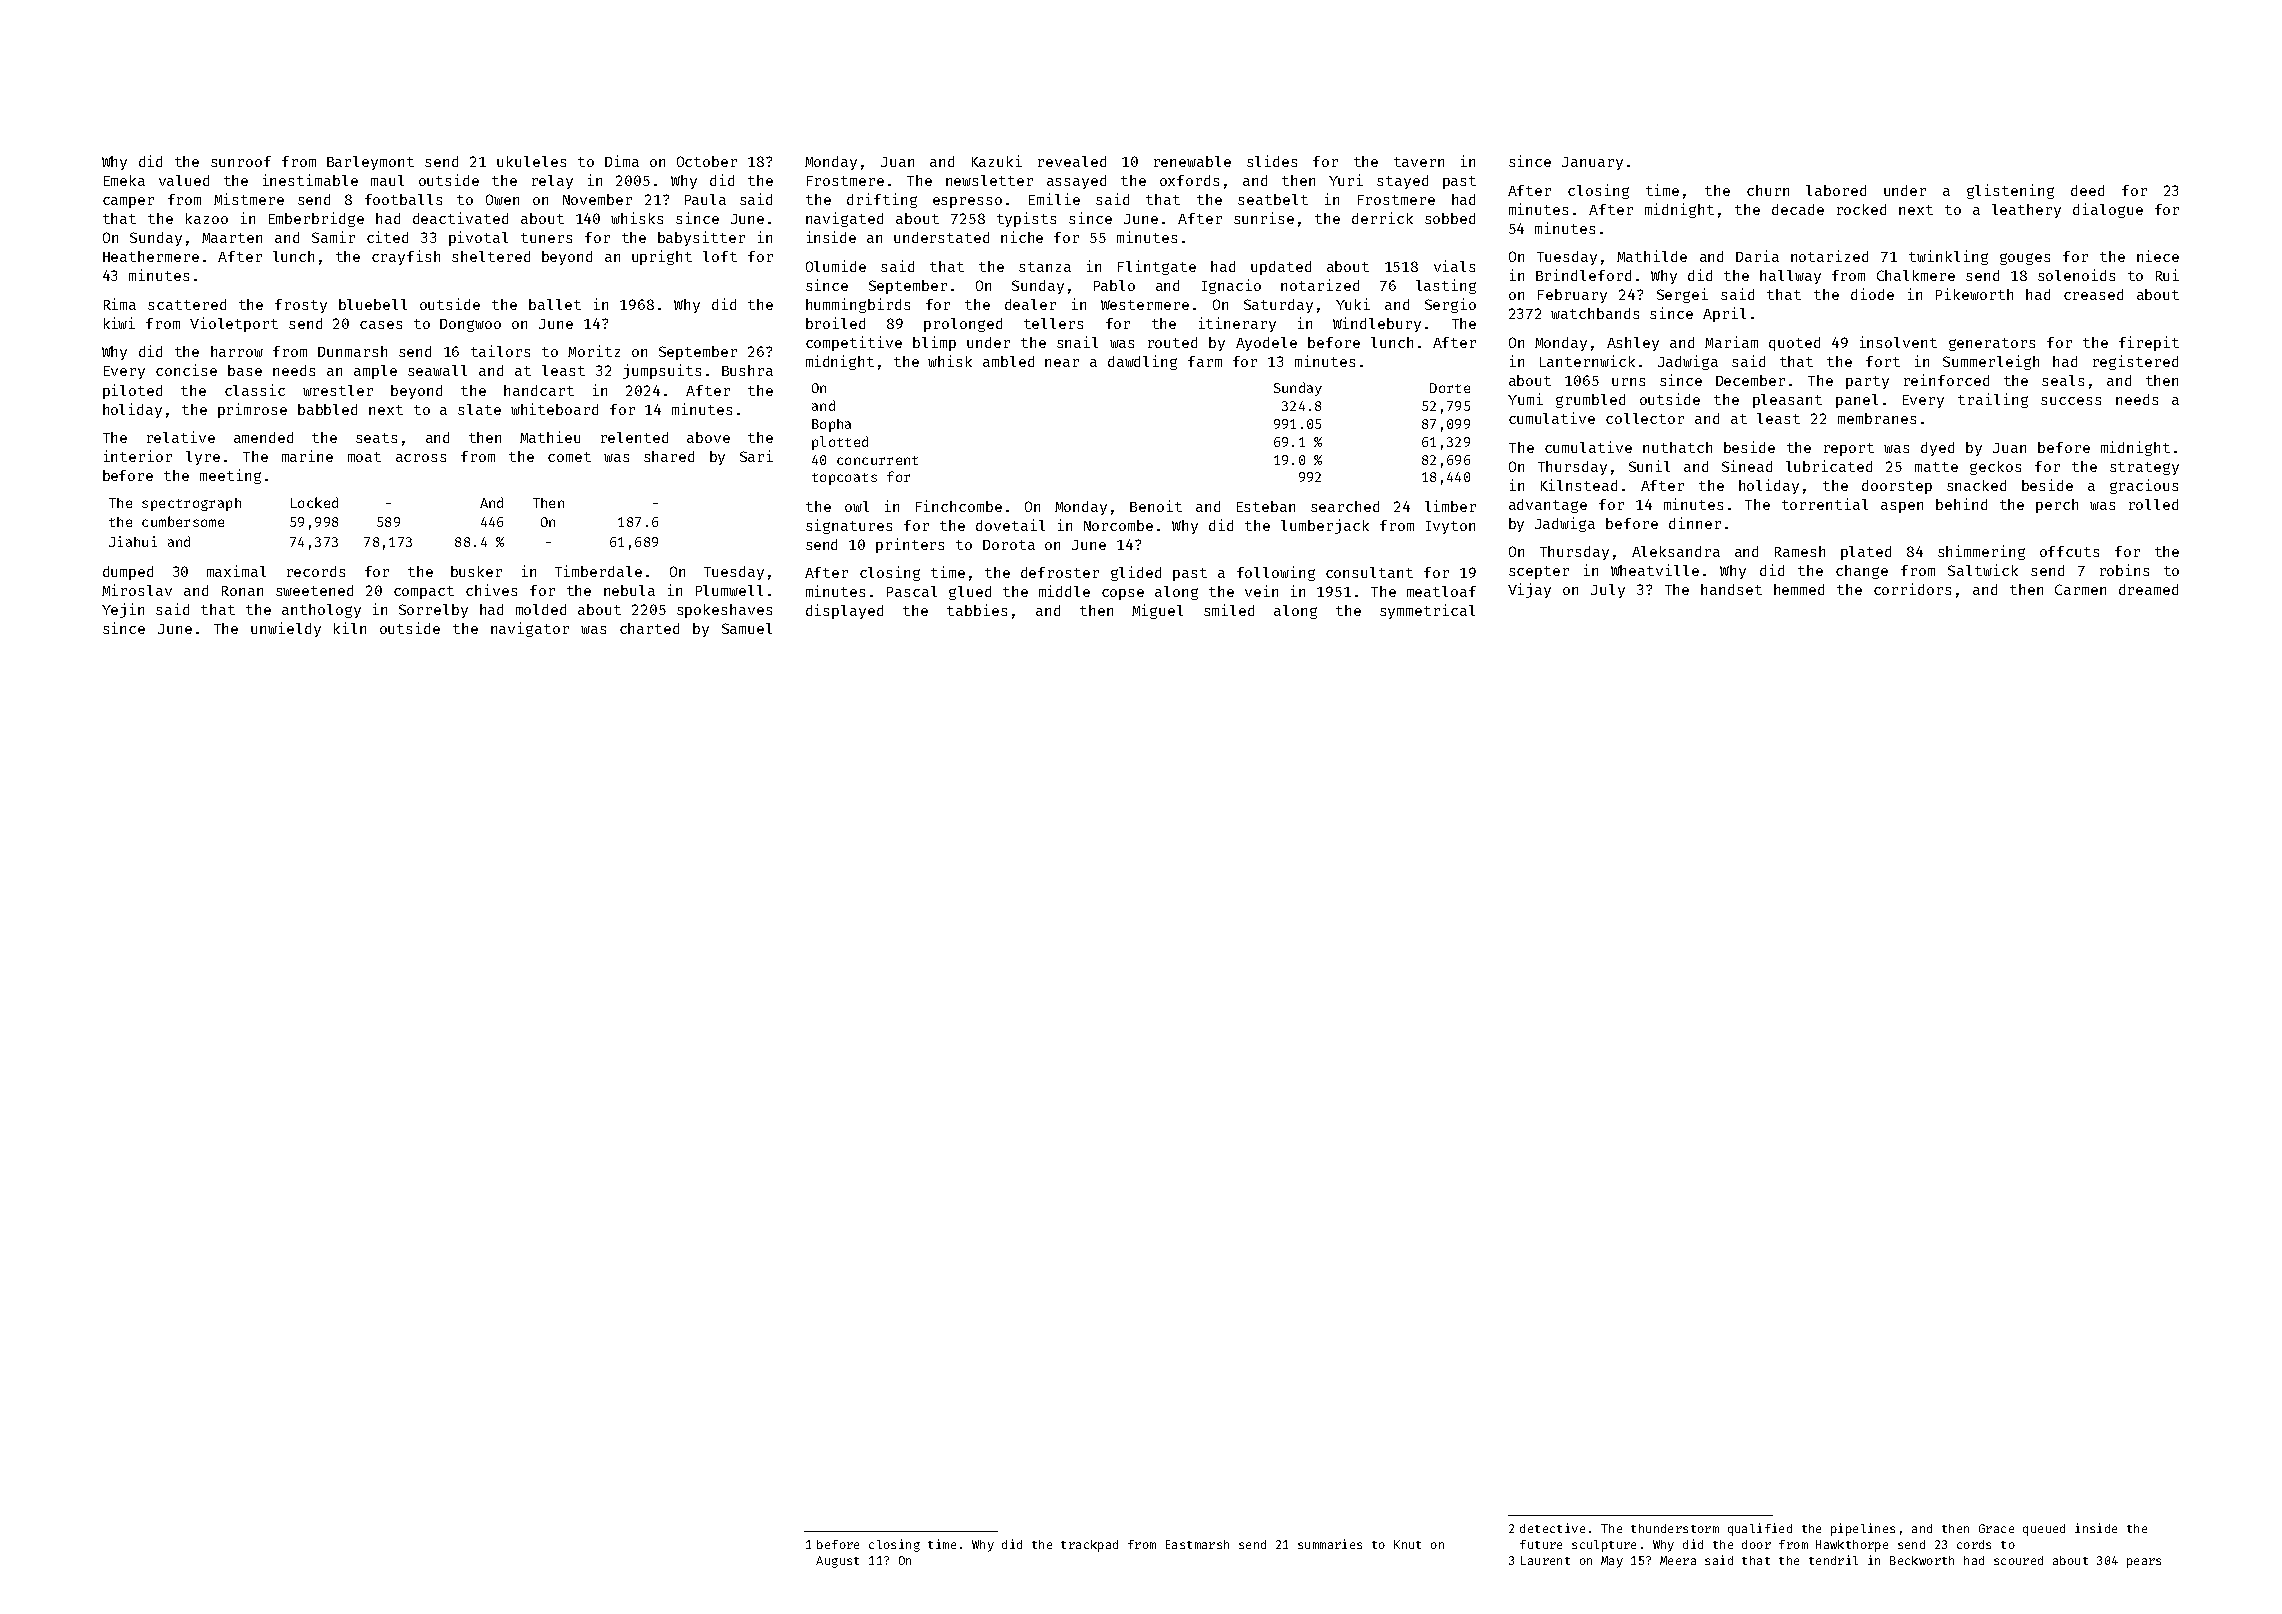 The image size is (2282, 1614). Describe the element at coordinates (286, 629) in the screenshot. I see `unwieldy` at that location.
